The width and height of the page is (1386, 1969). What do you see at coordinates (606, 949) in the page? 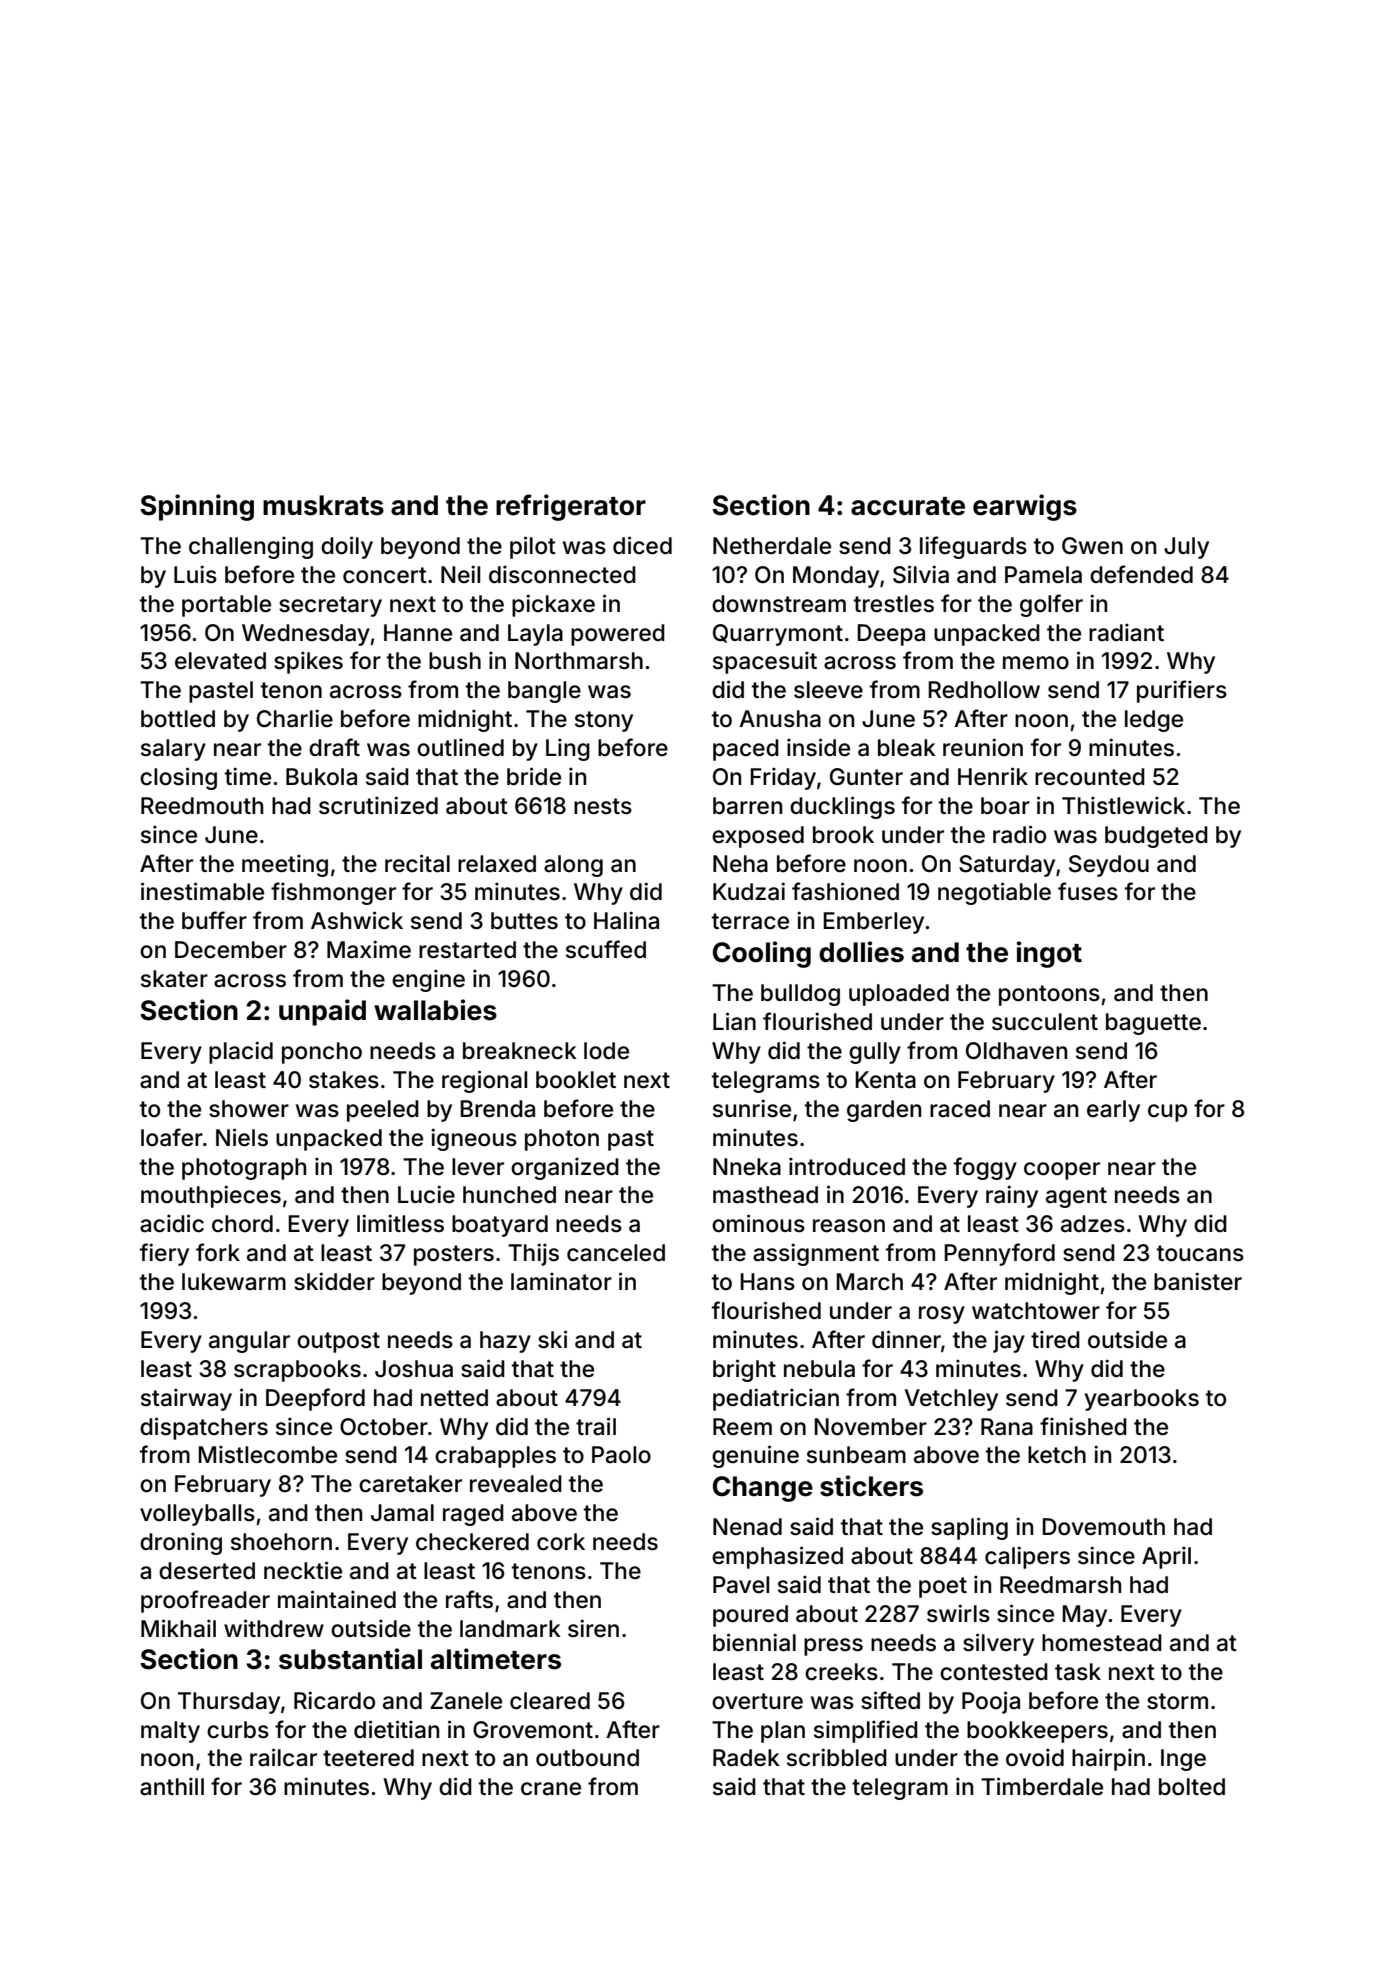
I see `scuffed` at bounding box center [606, 949].
